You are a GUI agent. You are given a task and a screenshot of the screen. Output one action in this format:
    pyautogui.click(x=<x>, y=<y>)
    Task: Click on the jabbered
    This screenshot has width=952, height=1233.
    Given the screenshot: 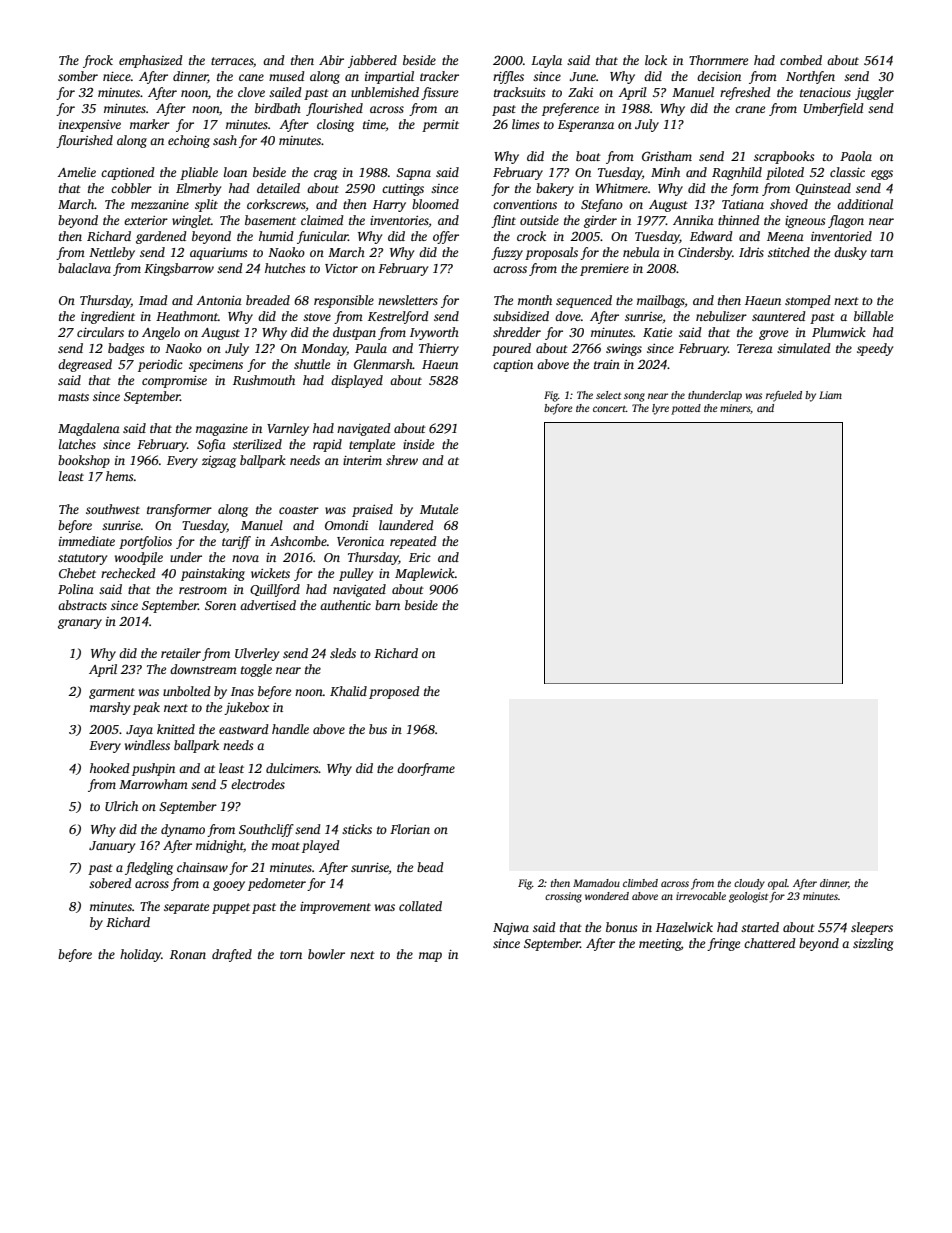 What is the action you would take?
    pyautogui.click(x=372, y=61)
